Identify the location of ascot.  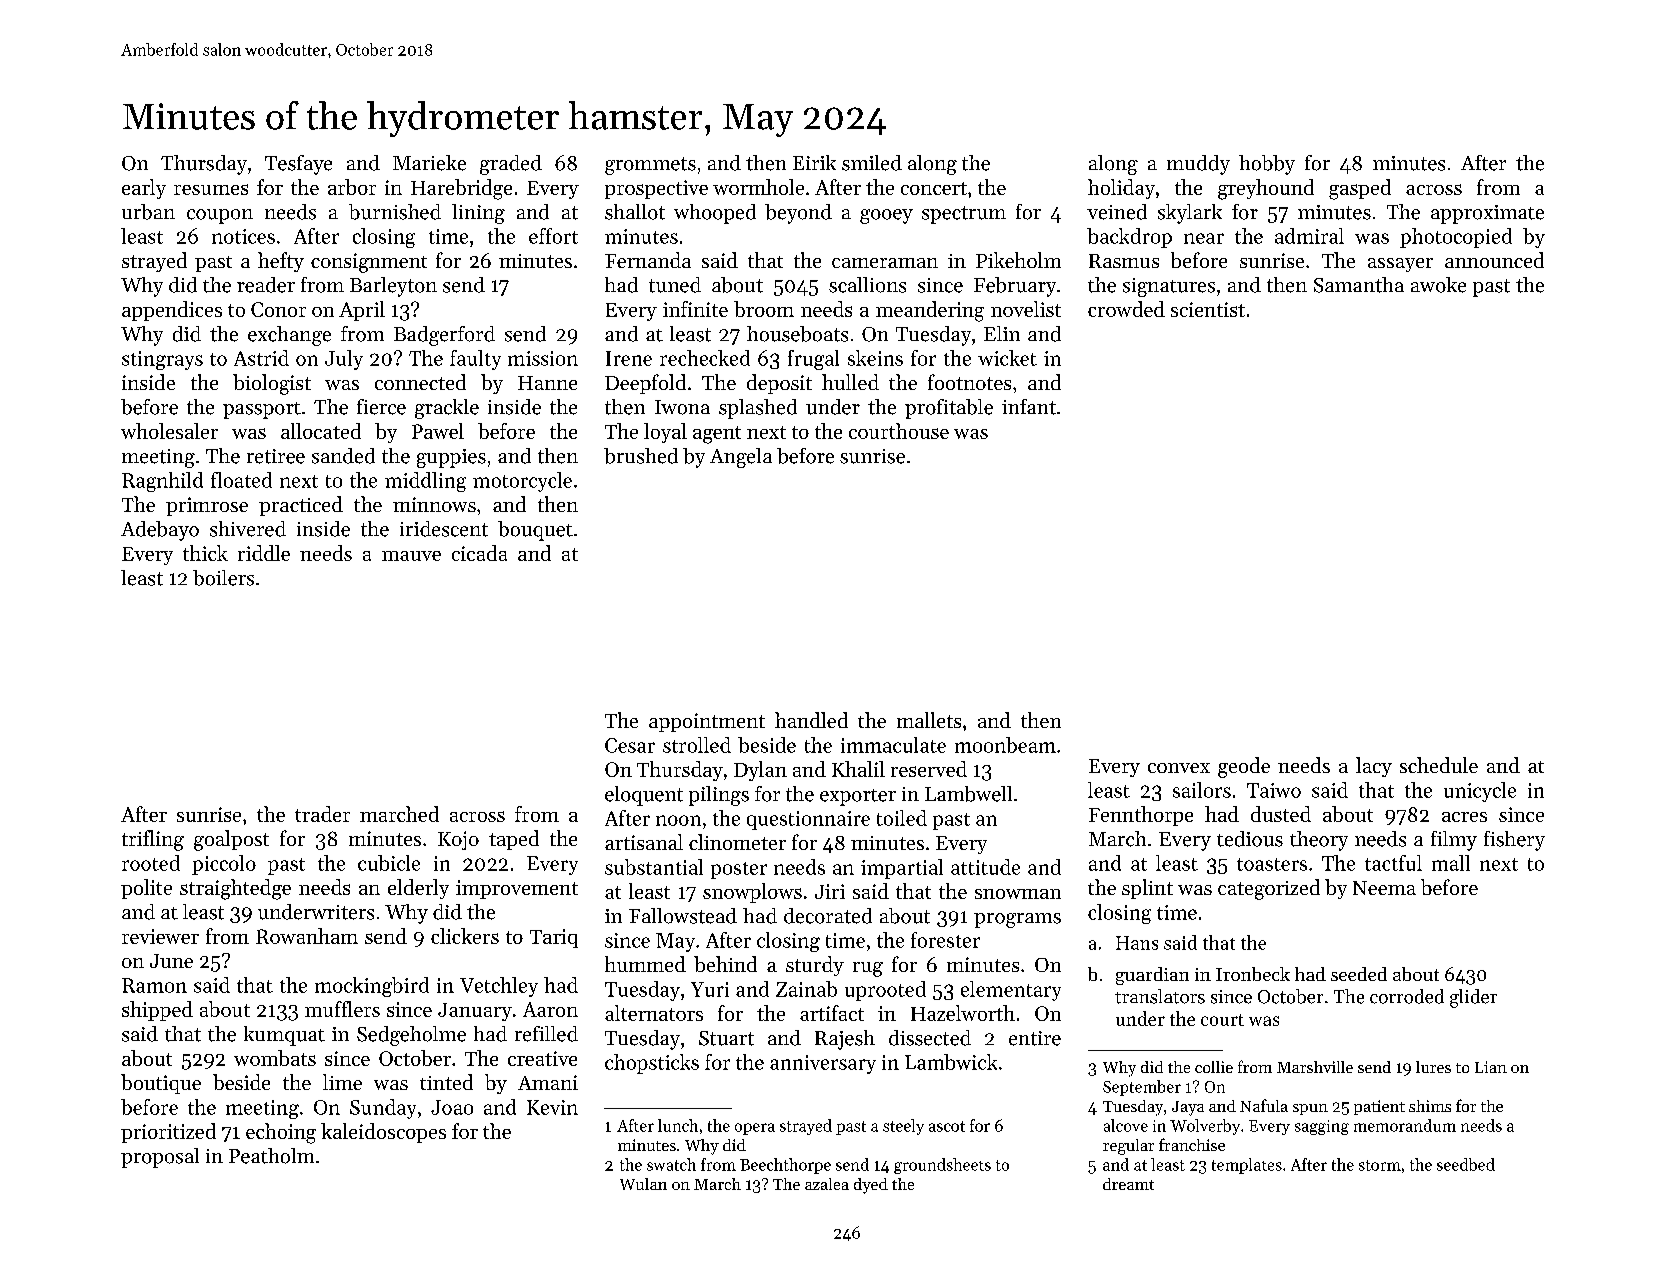
(947, 1126).
